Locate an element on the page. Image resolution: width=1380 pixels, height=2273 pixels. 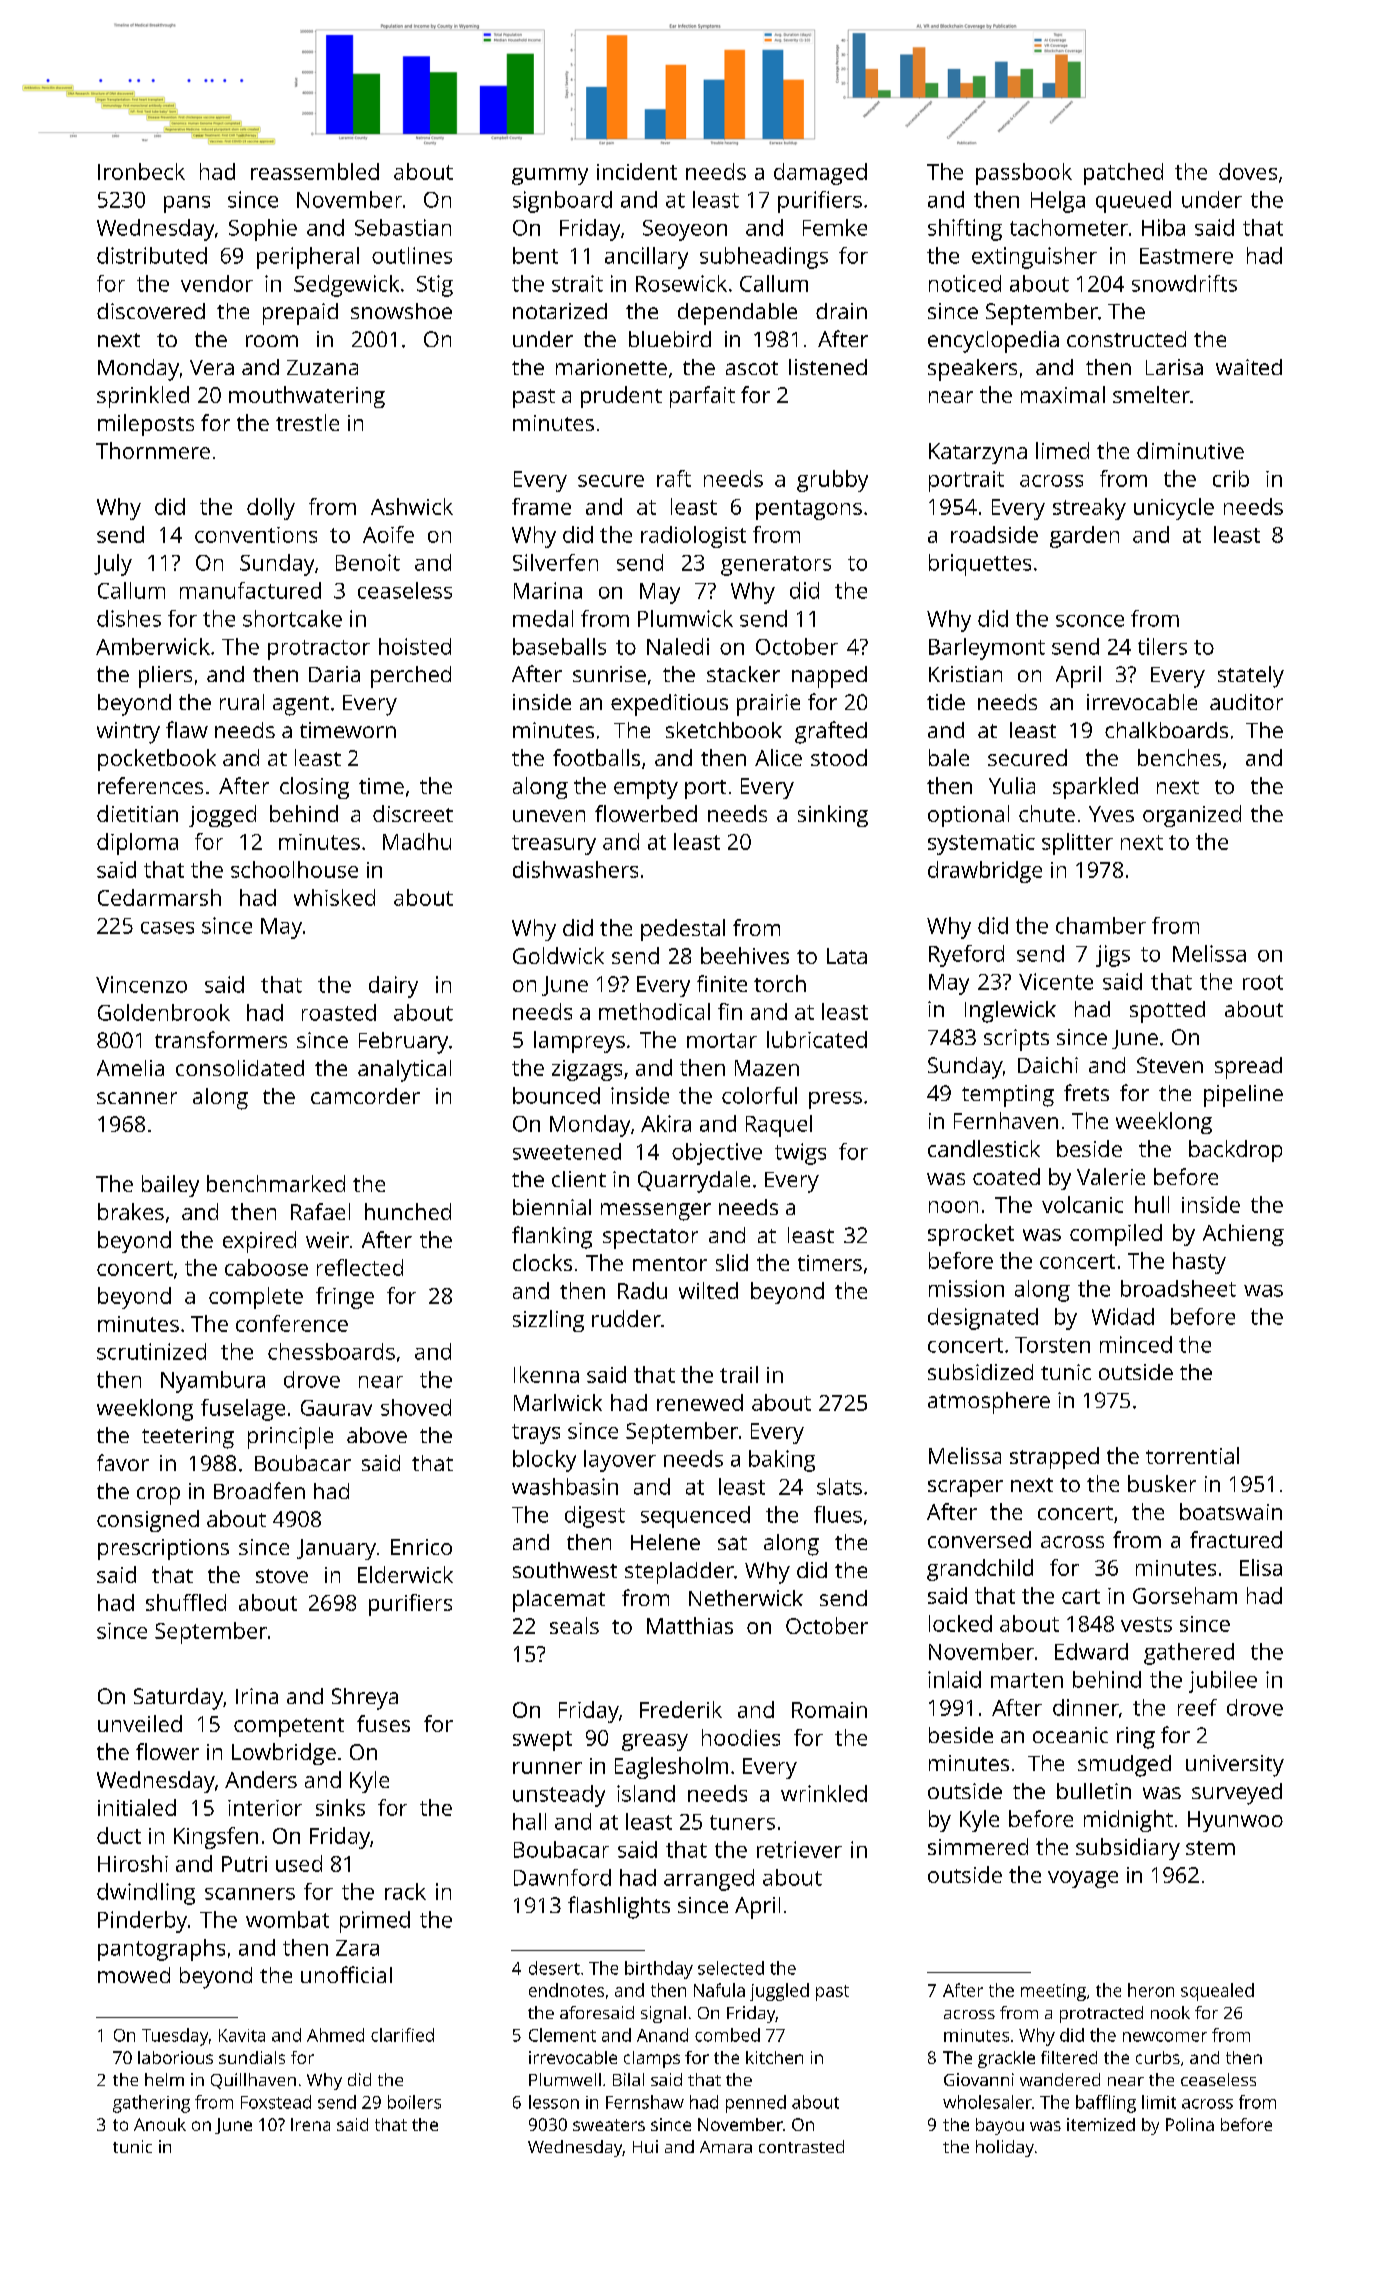
clamps is located at coordinates (652, 2059).
